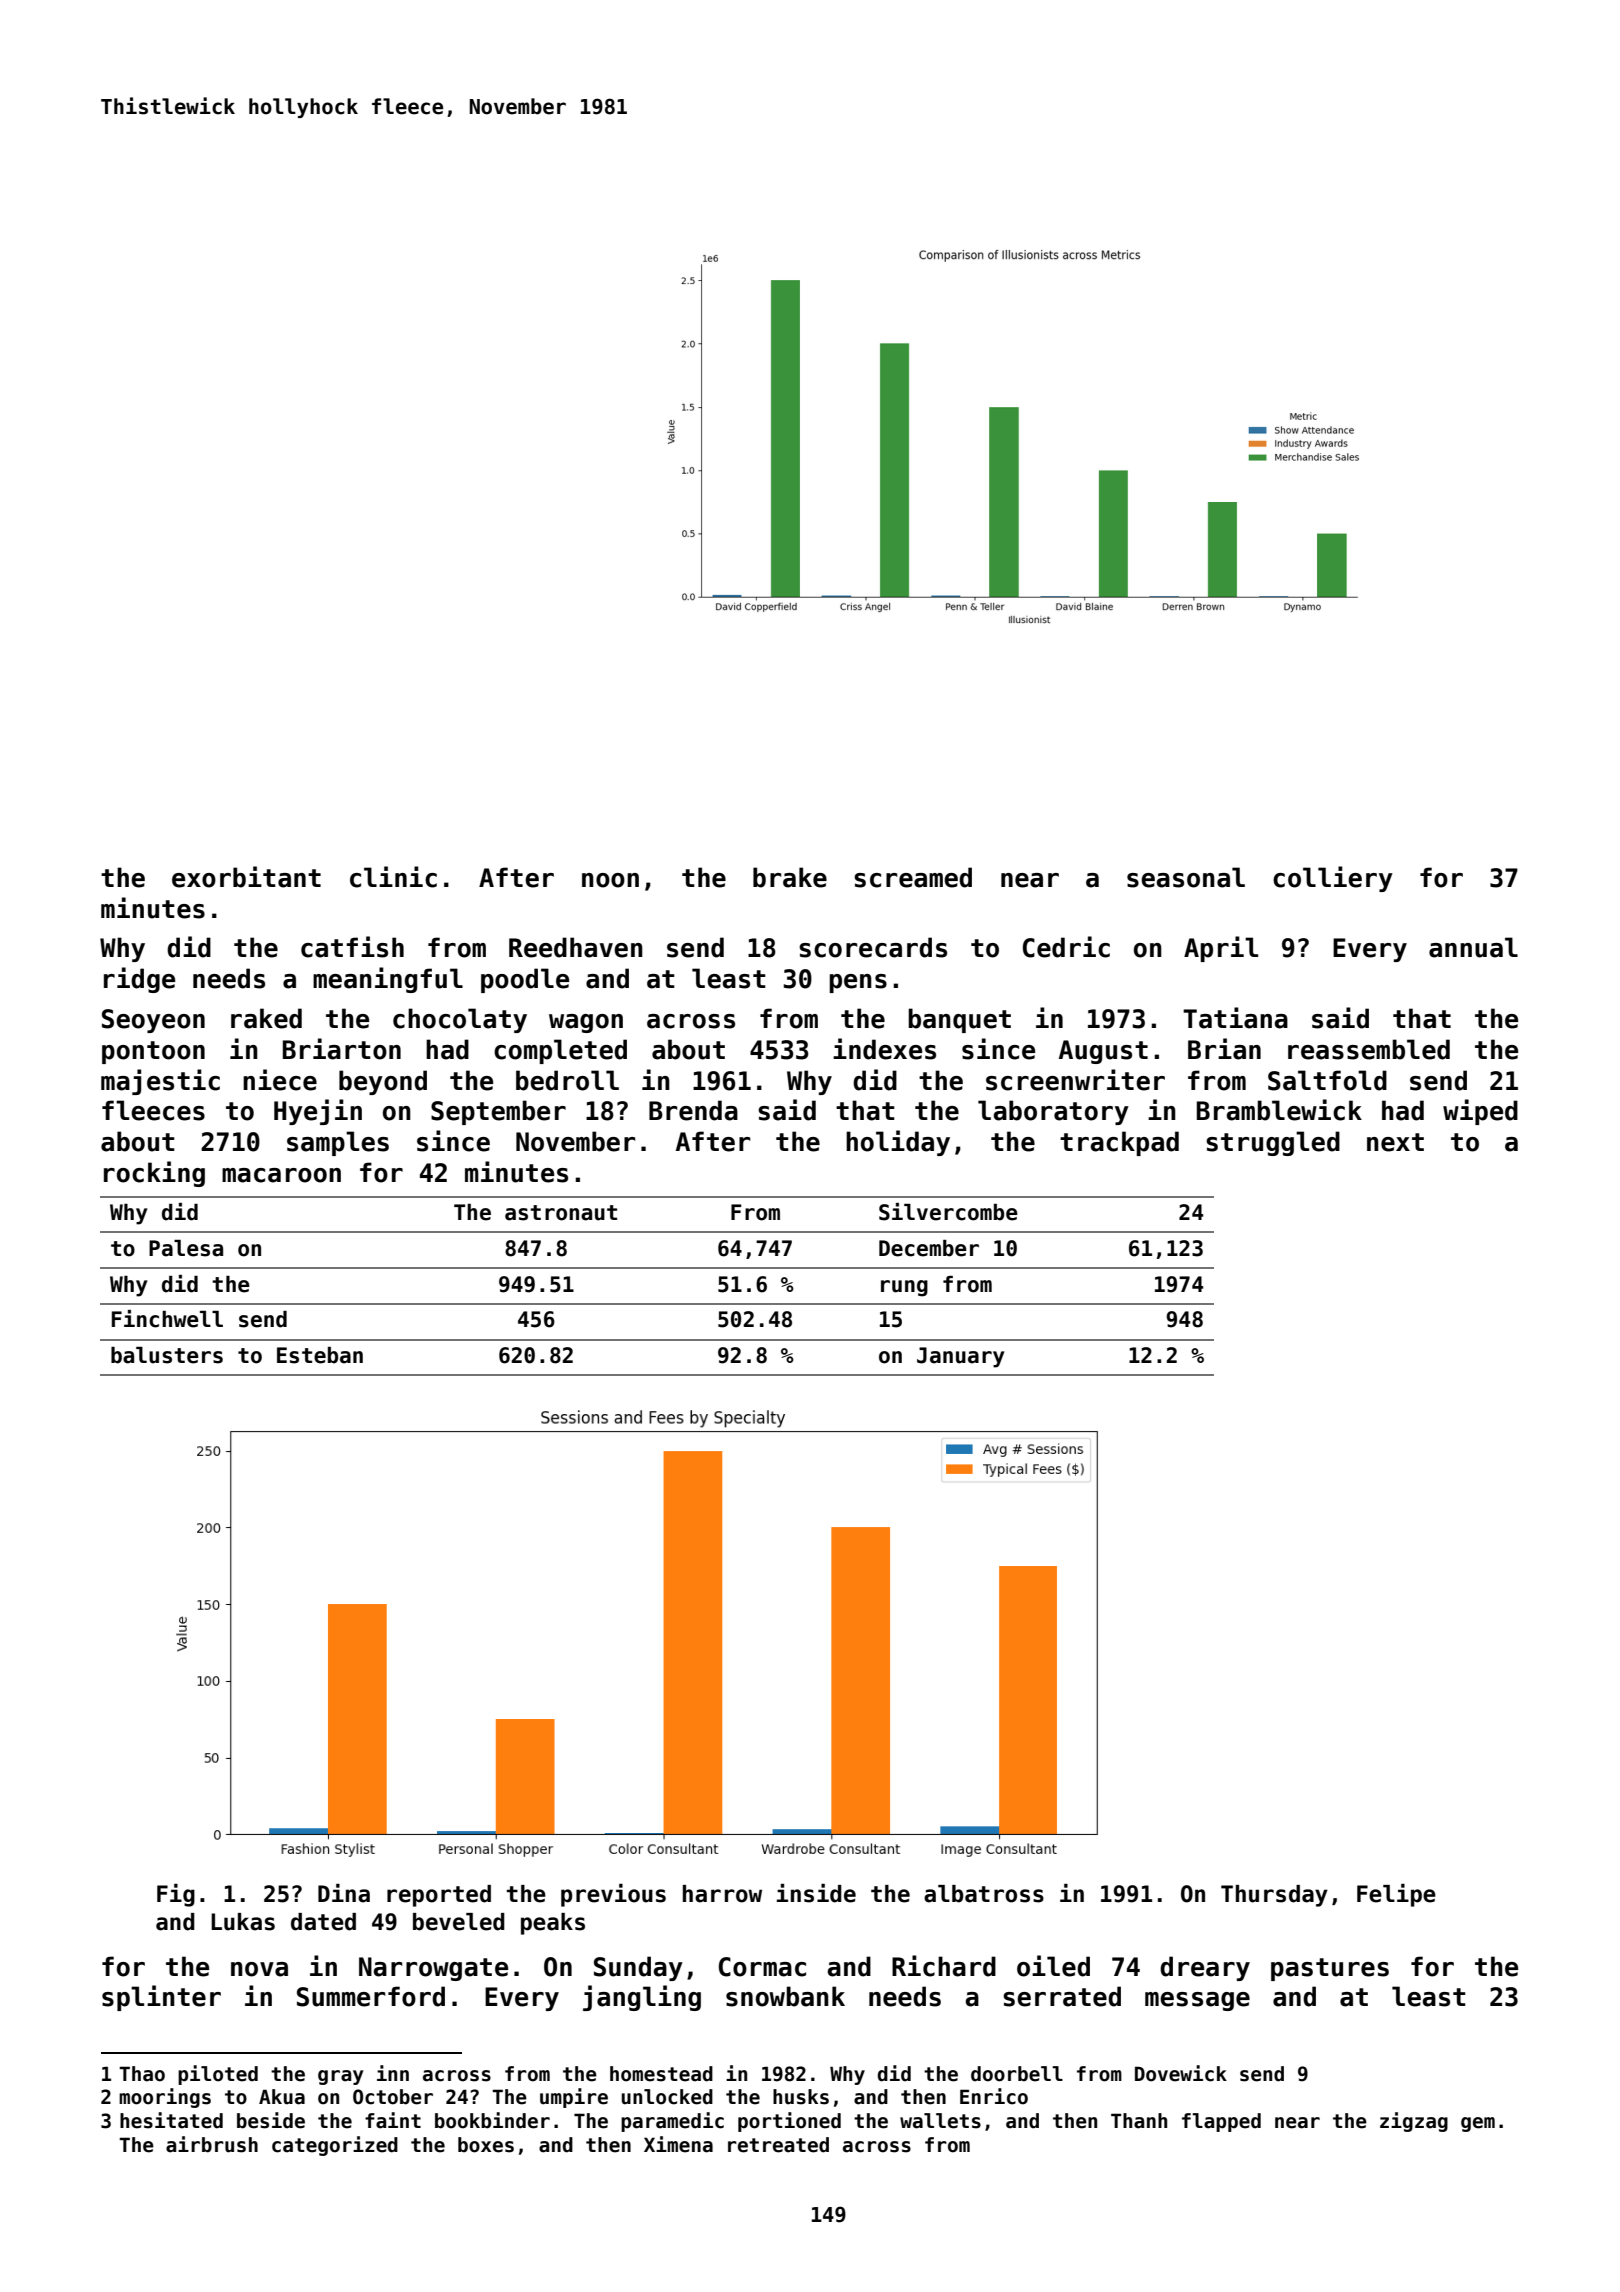 This image has height=2292, width=1620. I want to click on harrow, so click(722, 1894).
